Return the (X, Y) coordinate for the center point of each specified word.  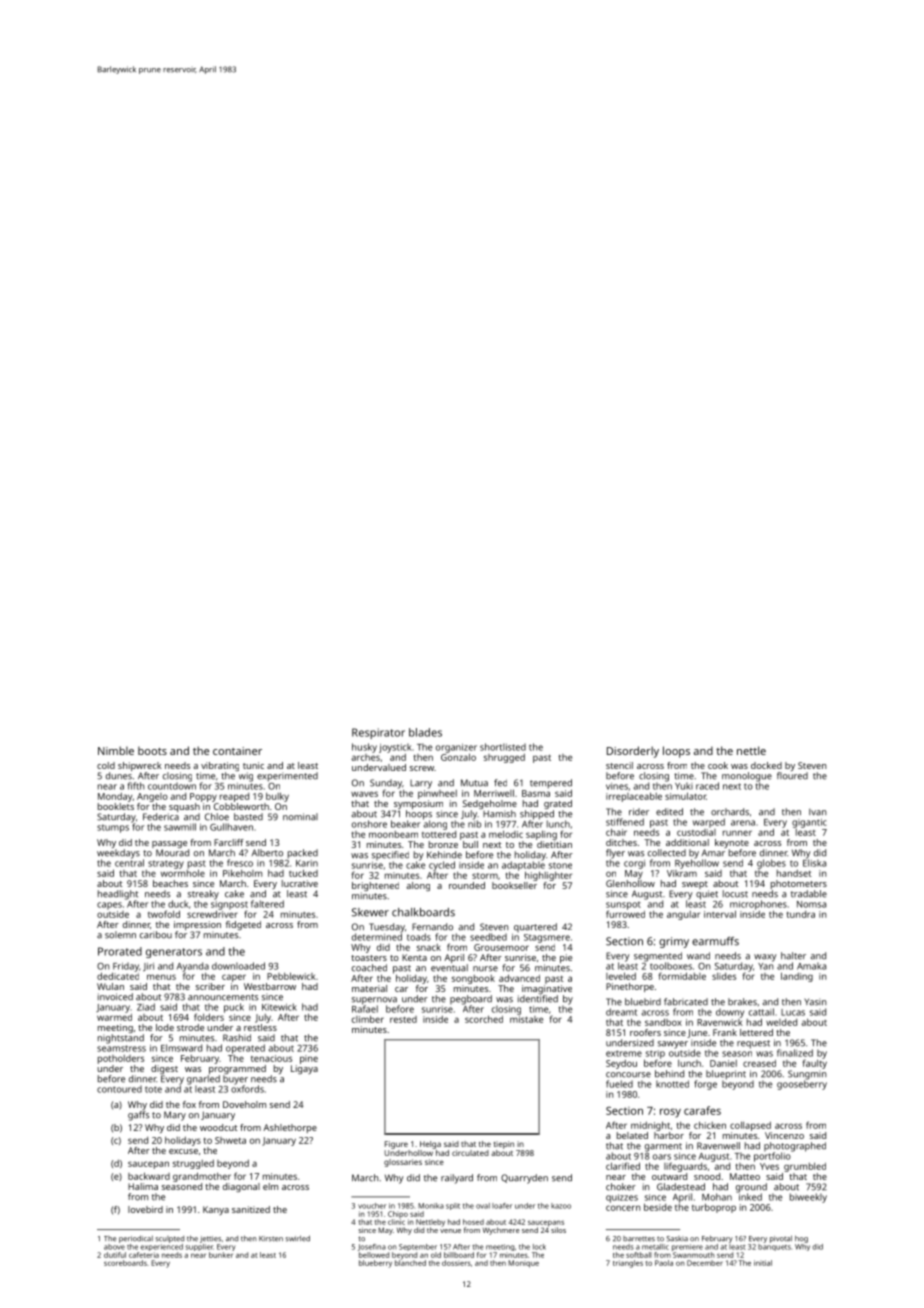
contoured (119, 1089)
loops (676, 752)
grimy (674, 942)
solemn (120, 935)
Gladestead (681, 1187)
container (237, 751)
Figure (396, 1145)
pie (566, 958)
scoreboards (125, 1263)
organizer (456, 748)
